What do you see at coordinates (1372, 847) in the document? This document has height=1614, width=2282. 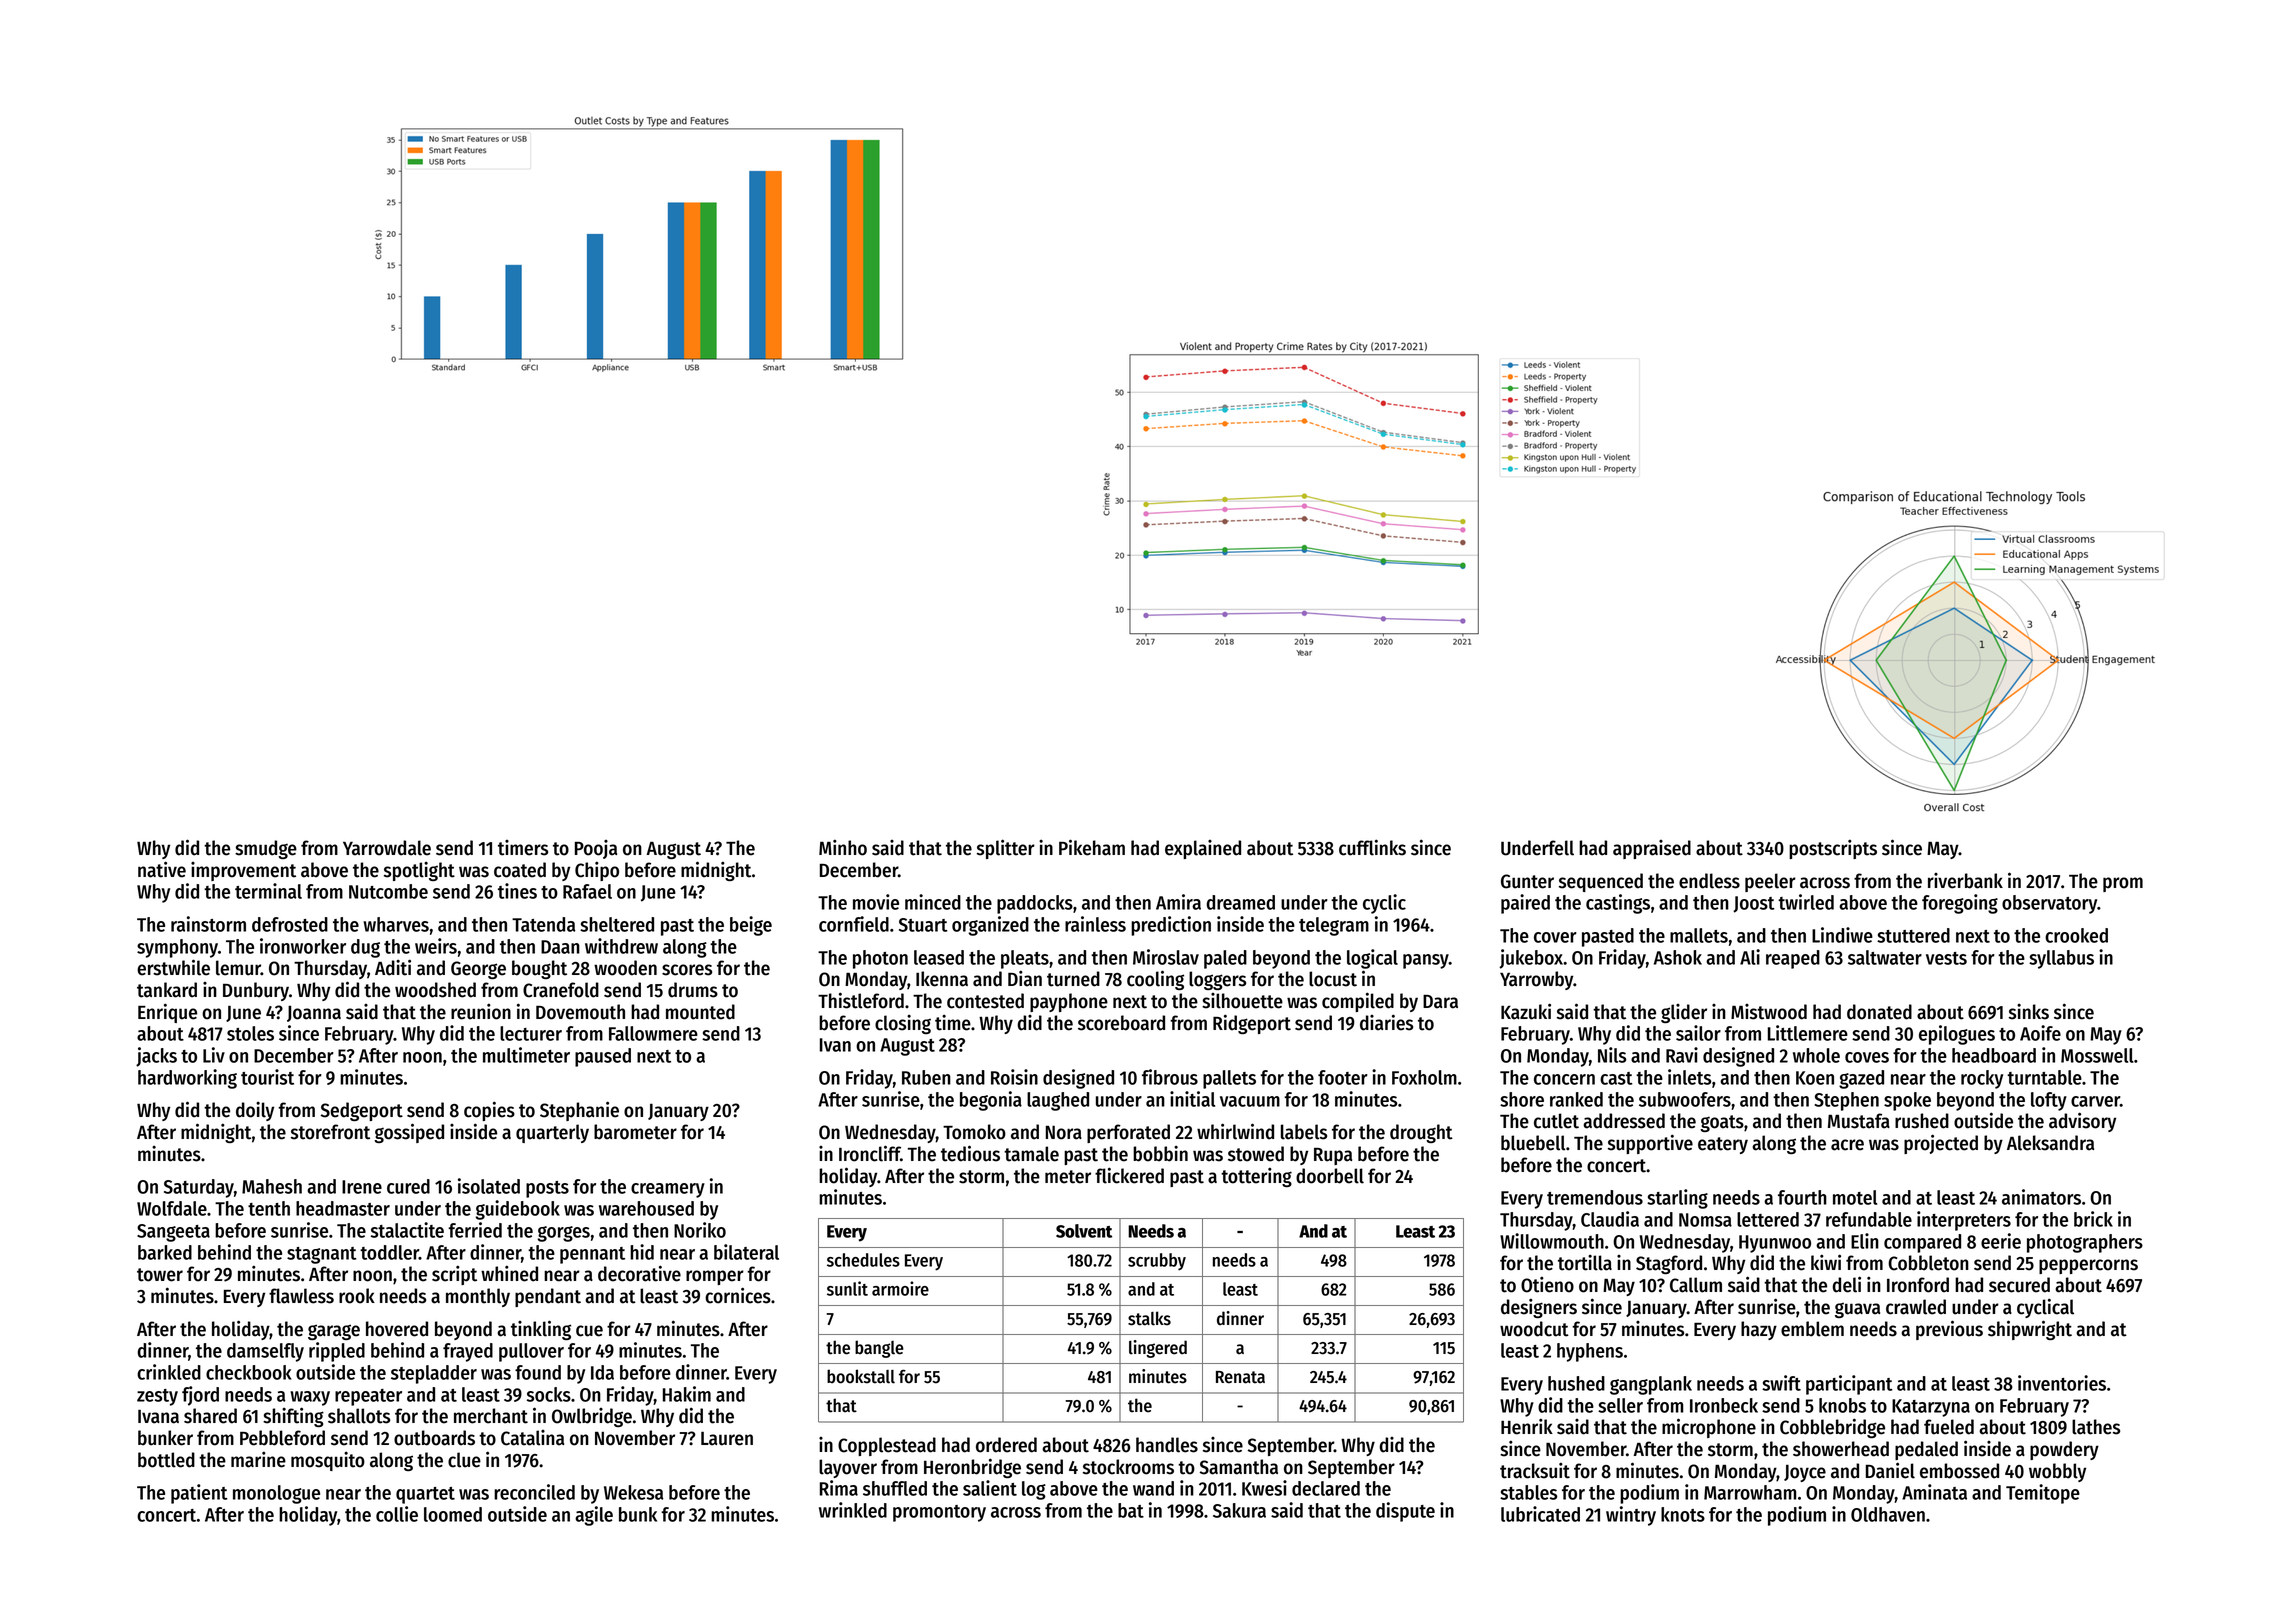 I see `cufflinks` at bounding box center [1372, 847].
